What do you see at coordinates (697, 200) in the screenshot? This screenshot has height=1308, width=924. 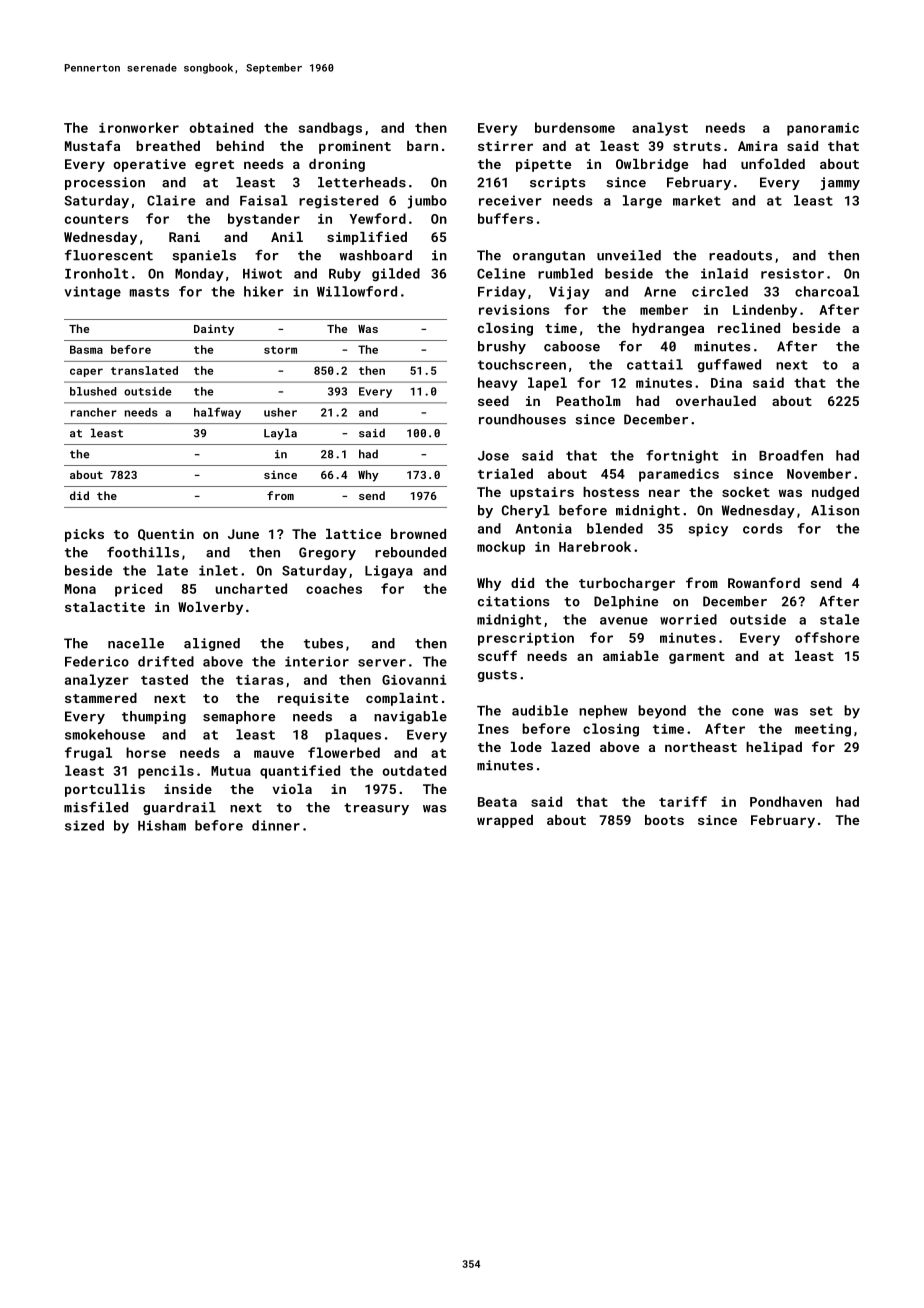 I see `market` at bounding box center [697, 200].
